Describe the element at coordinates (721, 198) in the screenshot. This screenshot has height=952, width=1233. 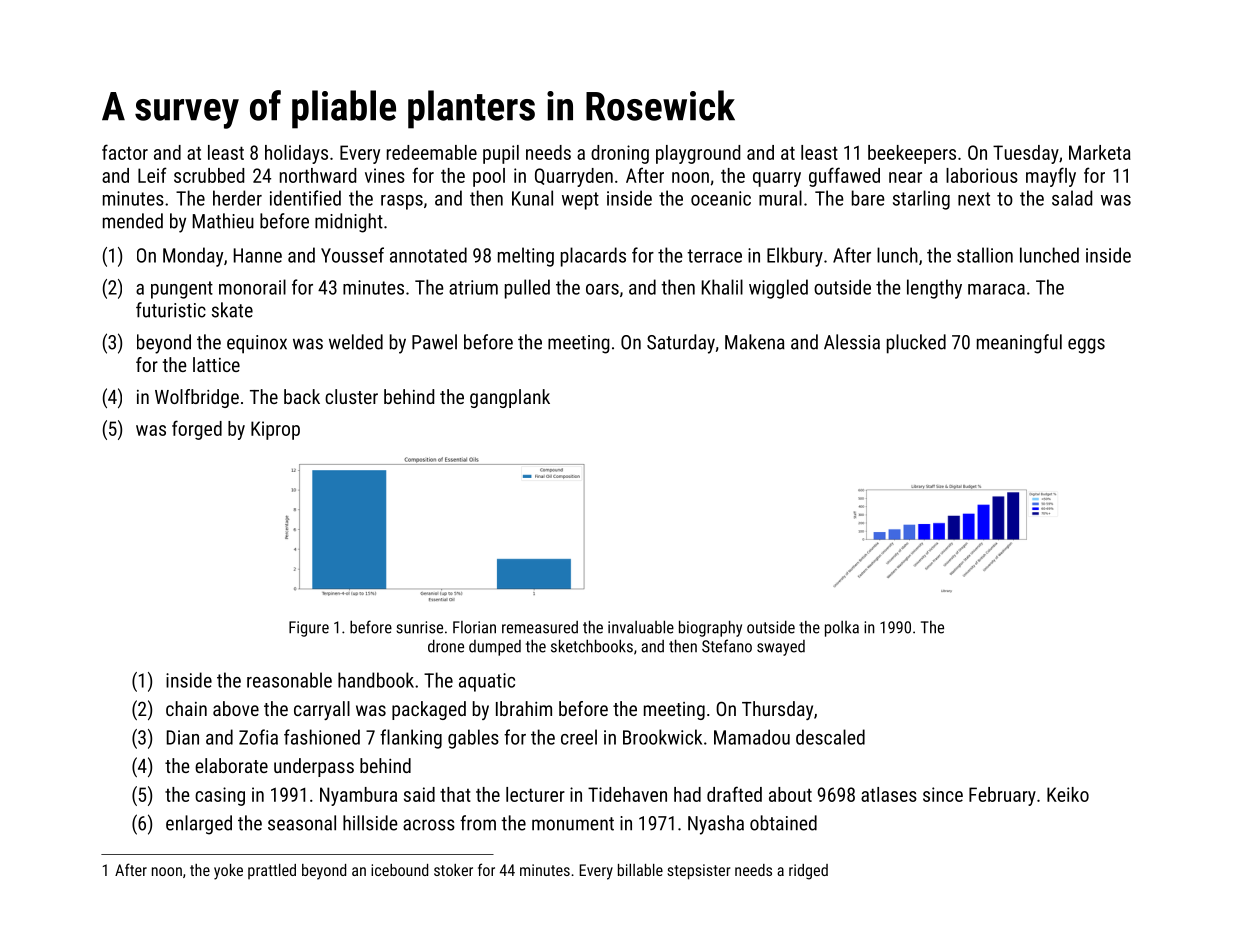
I see `oceanic` at that location.
